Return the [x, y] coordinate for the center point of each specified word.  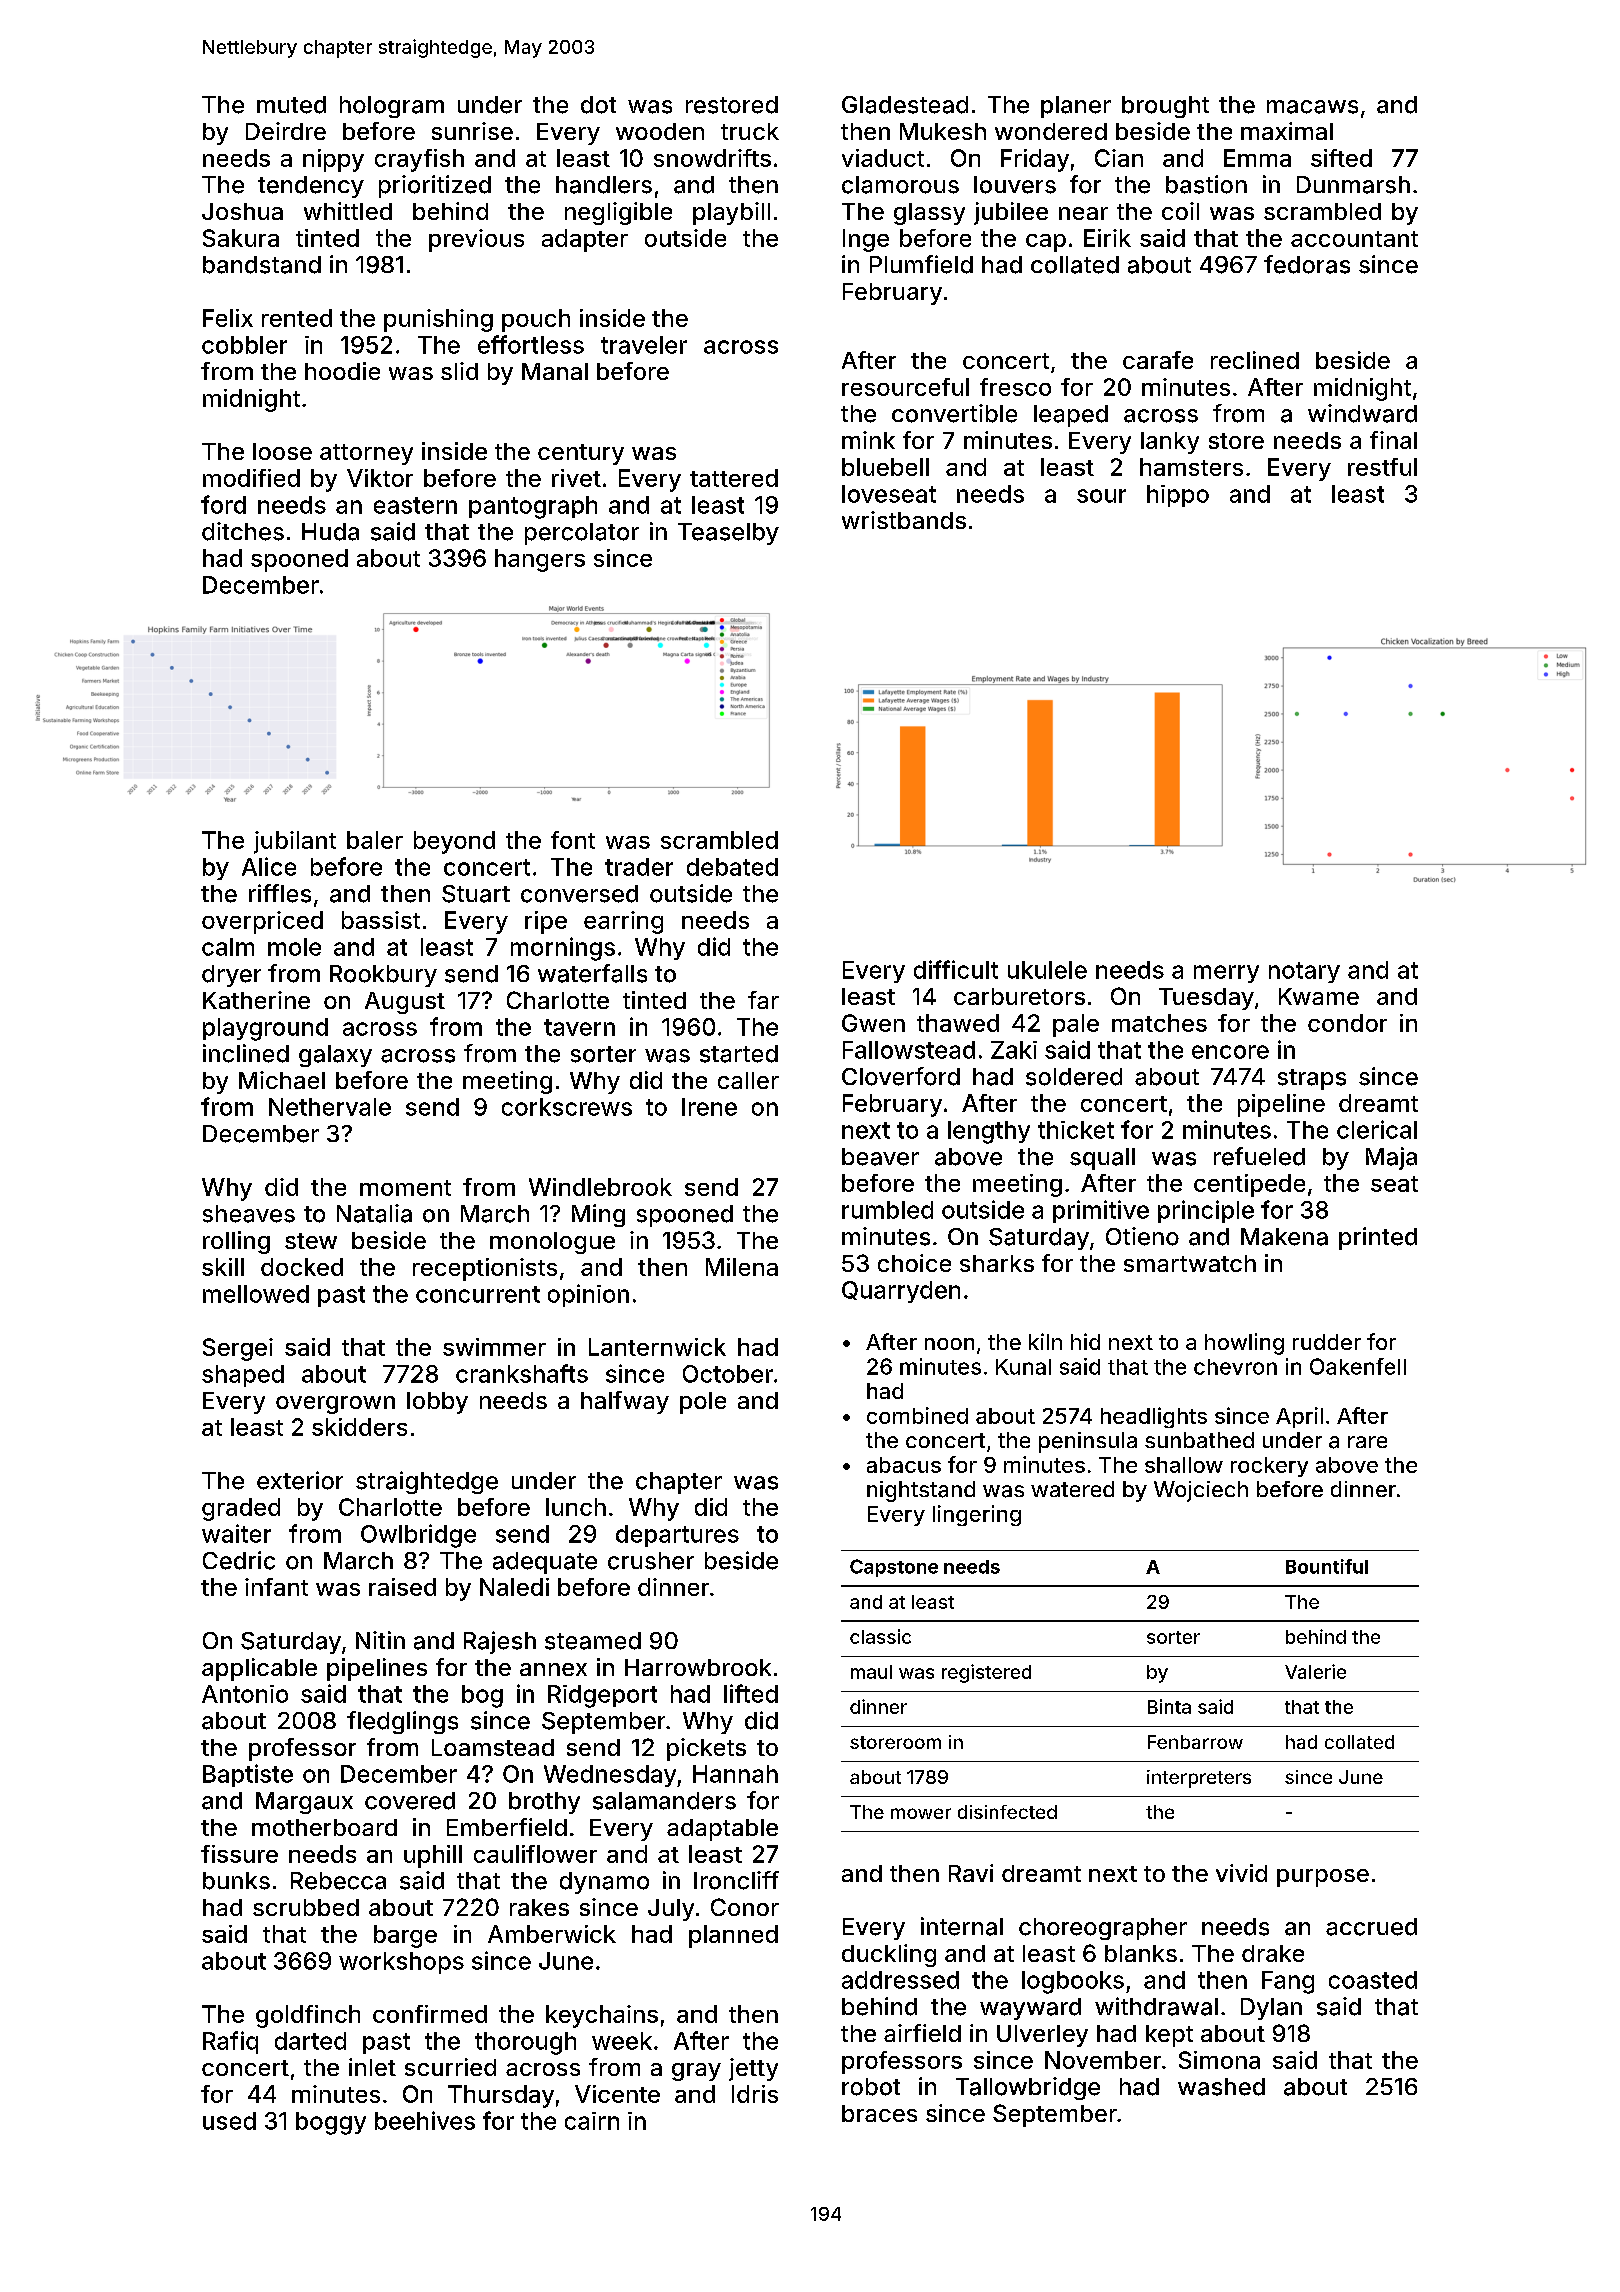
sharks [997, 1263]
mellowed [256, 1294]
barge [405, 1936]
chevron [1235, 1367]
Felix [228, 318]
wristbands [904, 520]
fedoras [1307, 264]
